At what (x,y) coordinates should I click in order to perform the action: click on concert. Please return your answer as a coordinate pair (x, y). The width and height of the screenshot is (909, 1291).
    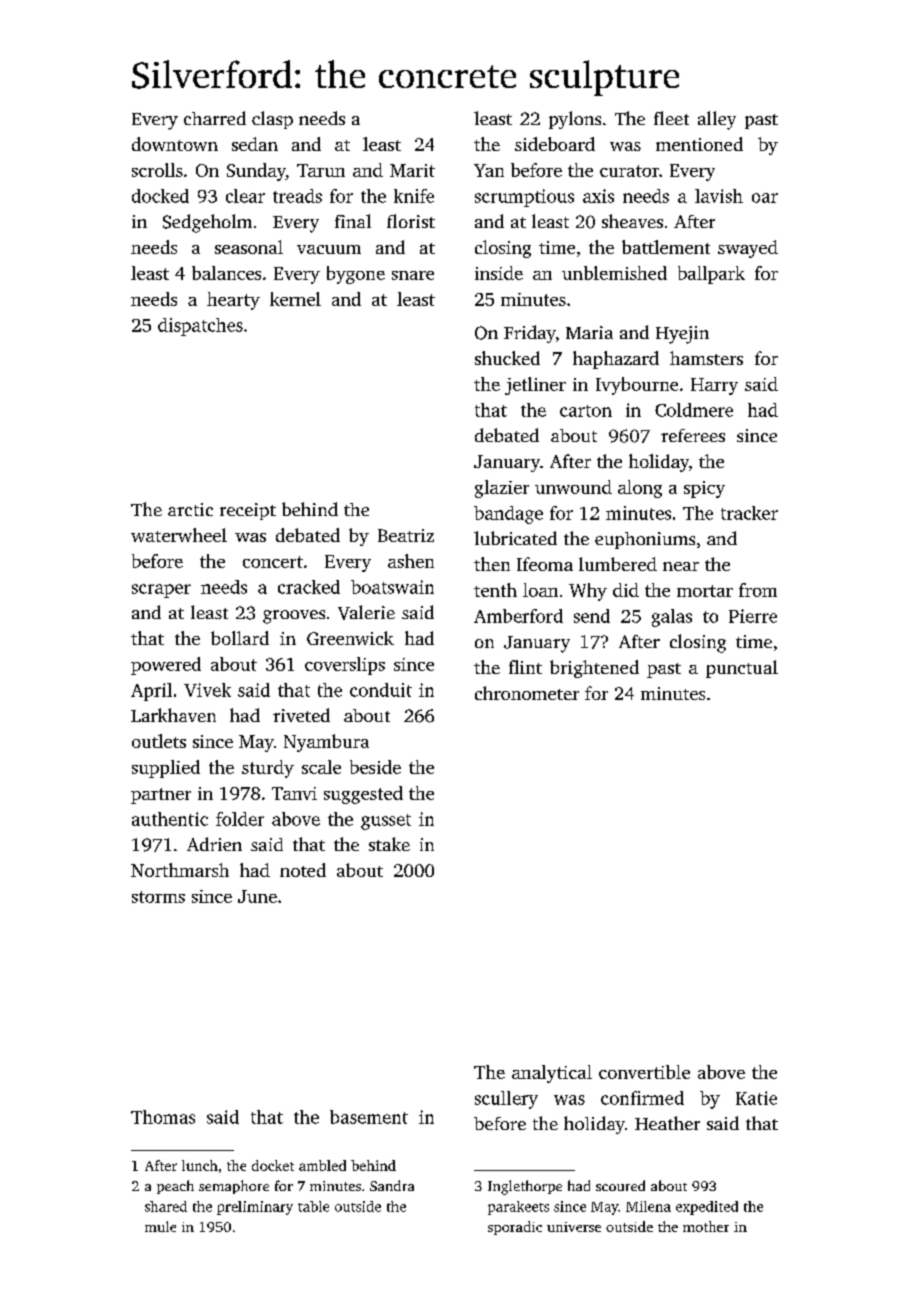
    Looking at the image, I should click on (273, 562).
